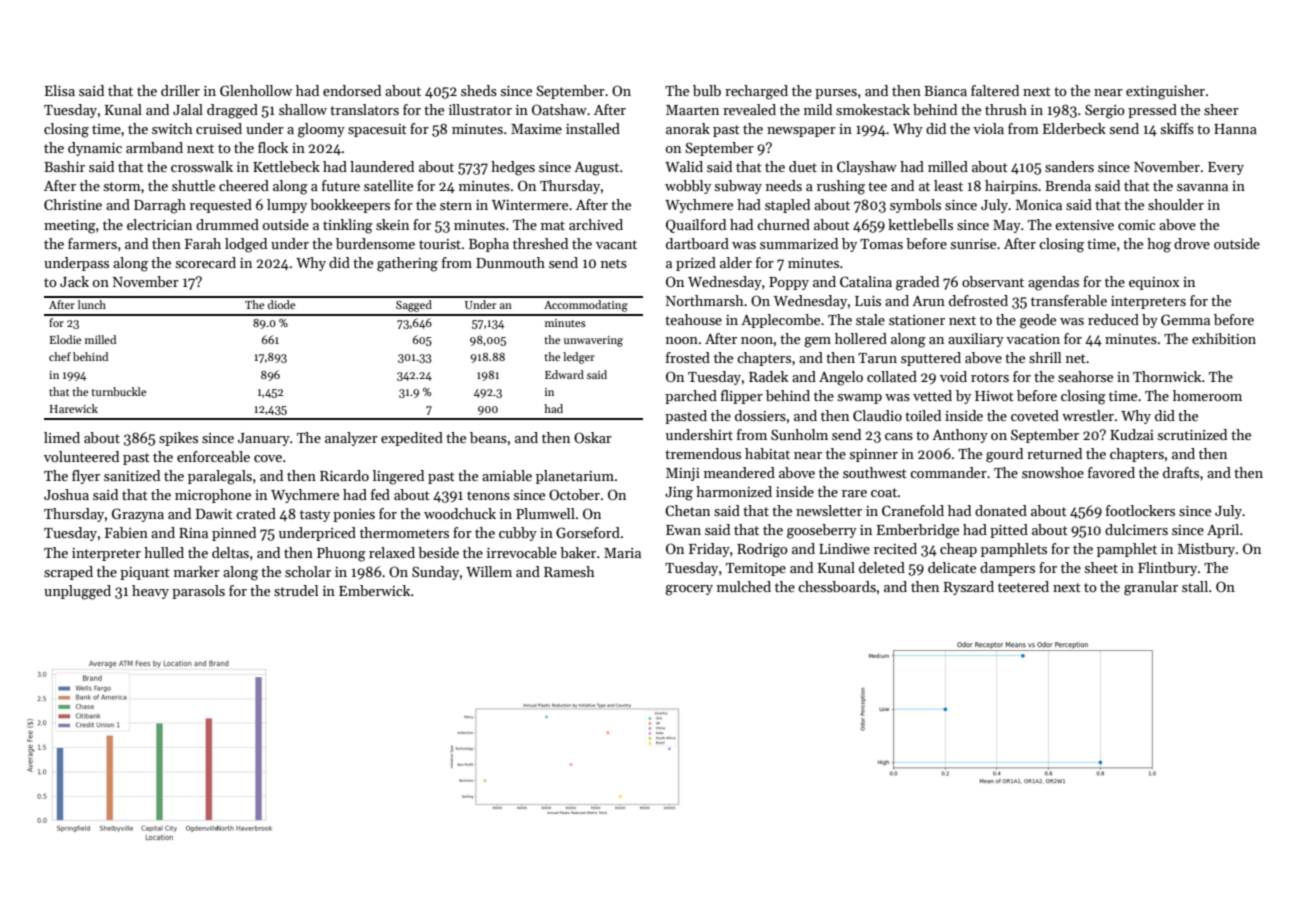 This page has height=924, width=1308. Describe the element at coordinates (1207, 395) in the page. I see `homeroom` at that location.
